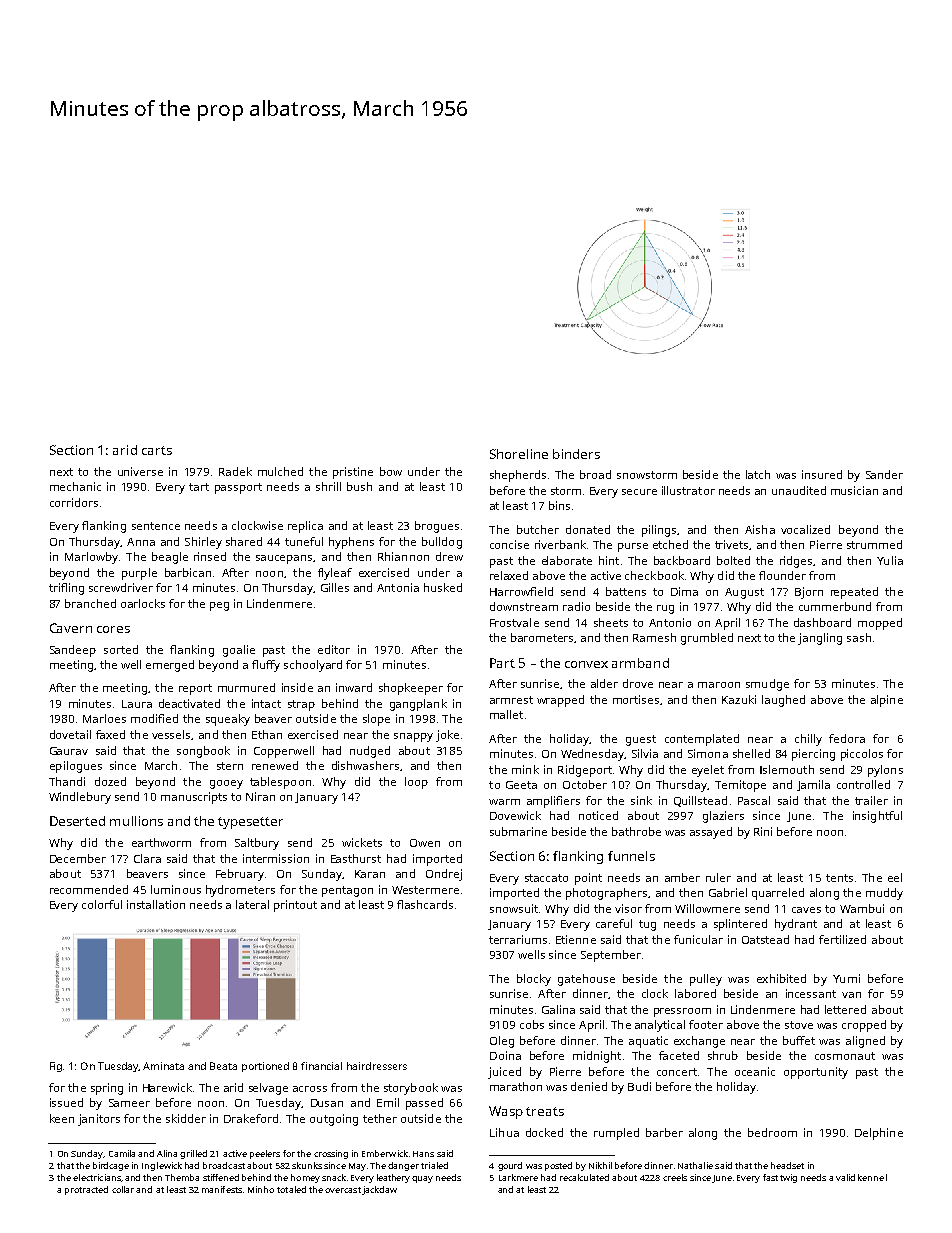 The width and height of the screenshot is (952, 1233). I want to click on twig, so click(788, 1178).
